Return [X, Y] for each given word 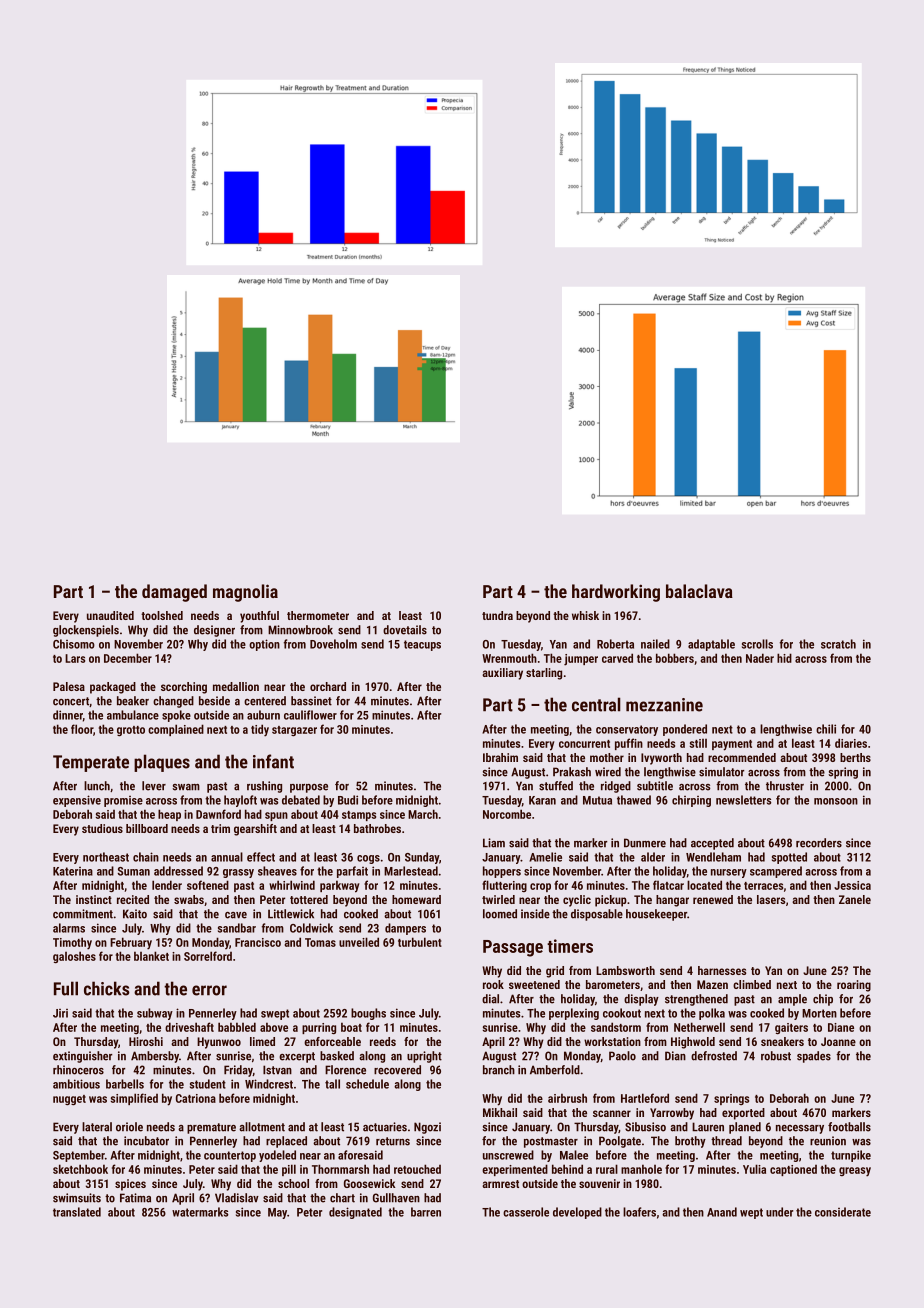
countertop [230, 1156]
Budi [348, 800]
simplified [134, 1099]
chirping [691, 801]
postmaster [551, 1142]
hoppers [502, 872]
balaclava [699, 591]
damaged [174, 593]
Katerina [73, 871]
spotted [789, 858]
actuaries [385, 1127]
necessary [800, 1129]
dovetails [405, 630]
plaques [162, 763]
